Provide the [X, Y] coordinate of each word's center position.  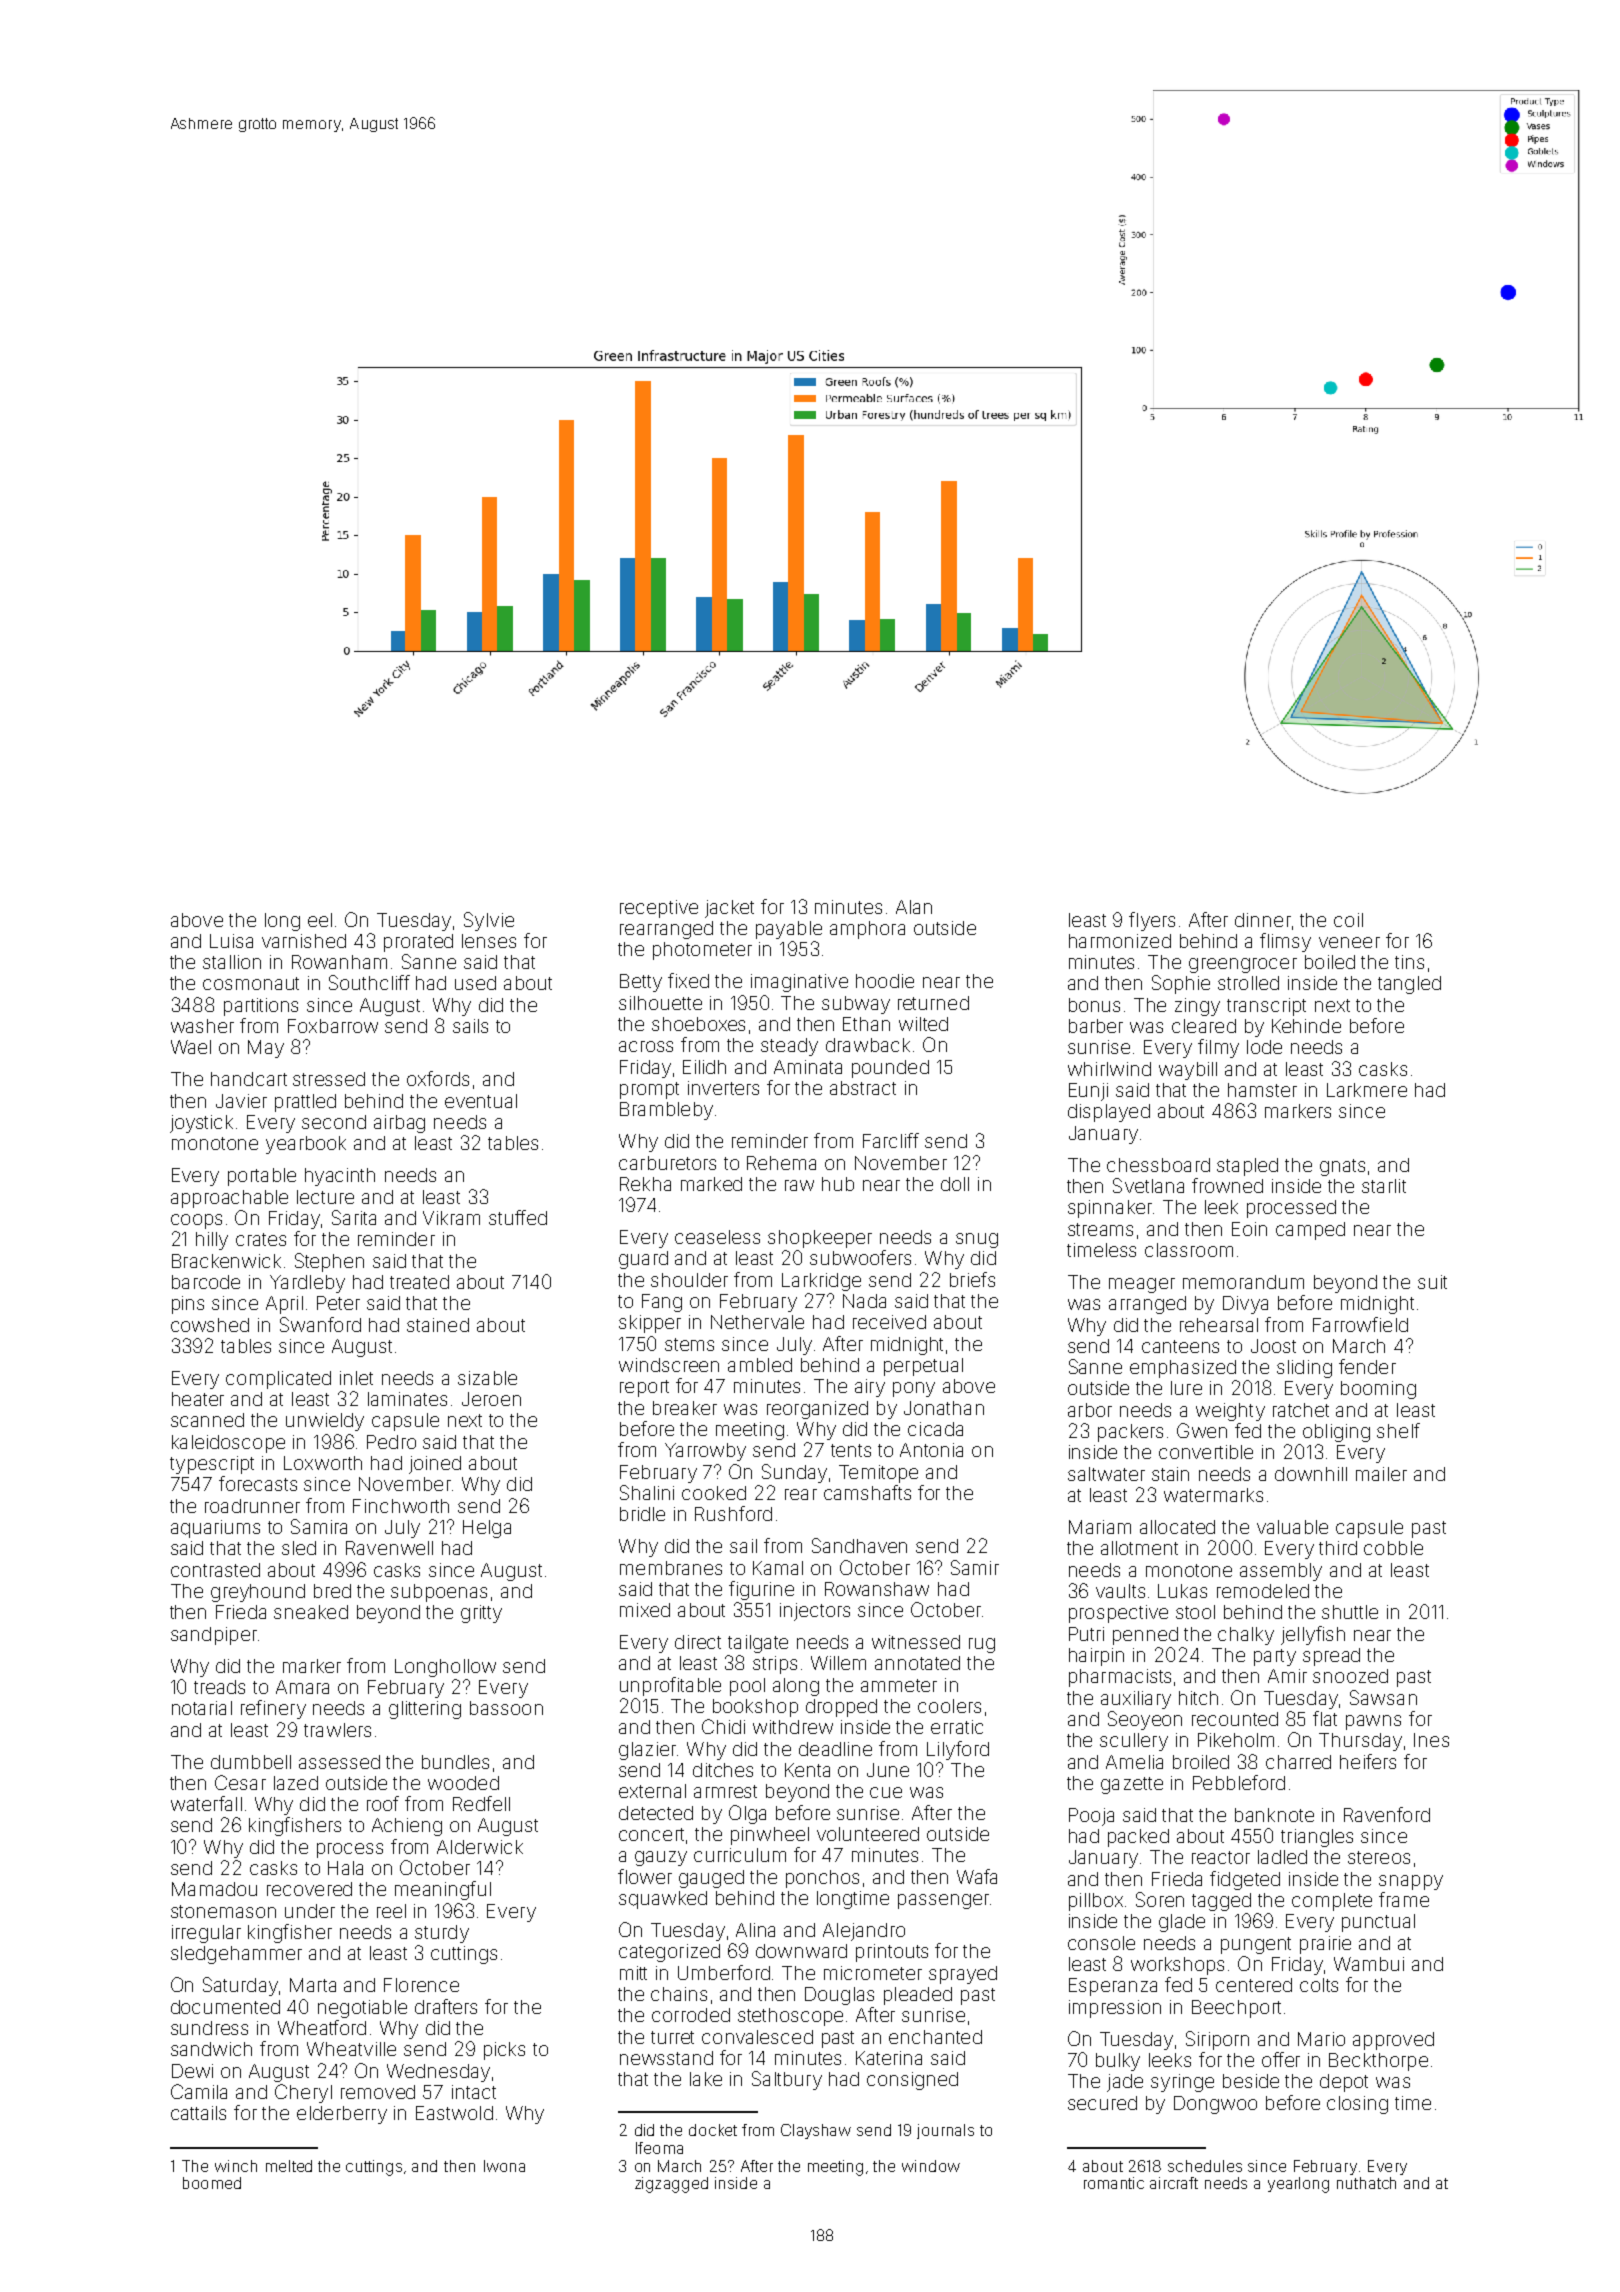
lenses [489, 941]
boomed [212, 2183]
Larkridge [821, 1282]
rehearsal [1219, 1325]
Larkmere [1367, 1090]
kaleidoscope [228, 1444]
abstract [863, 1088]
